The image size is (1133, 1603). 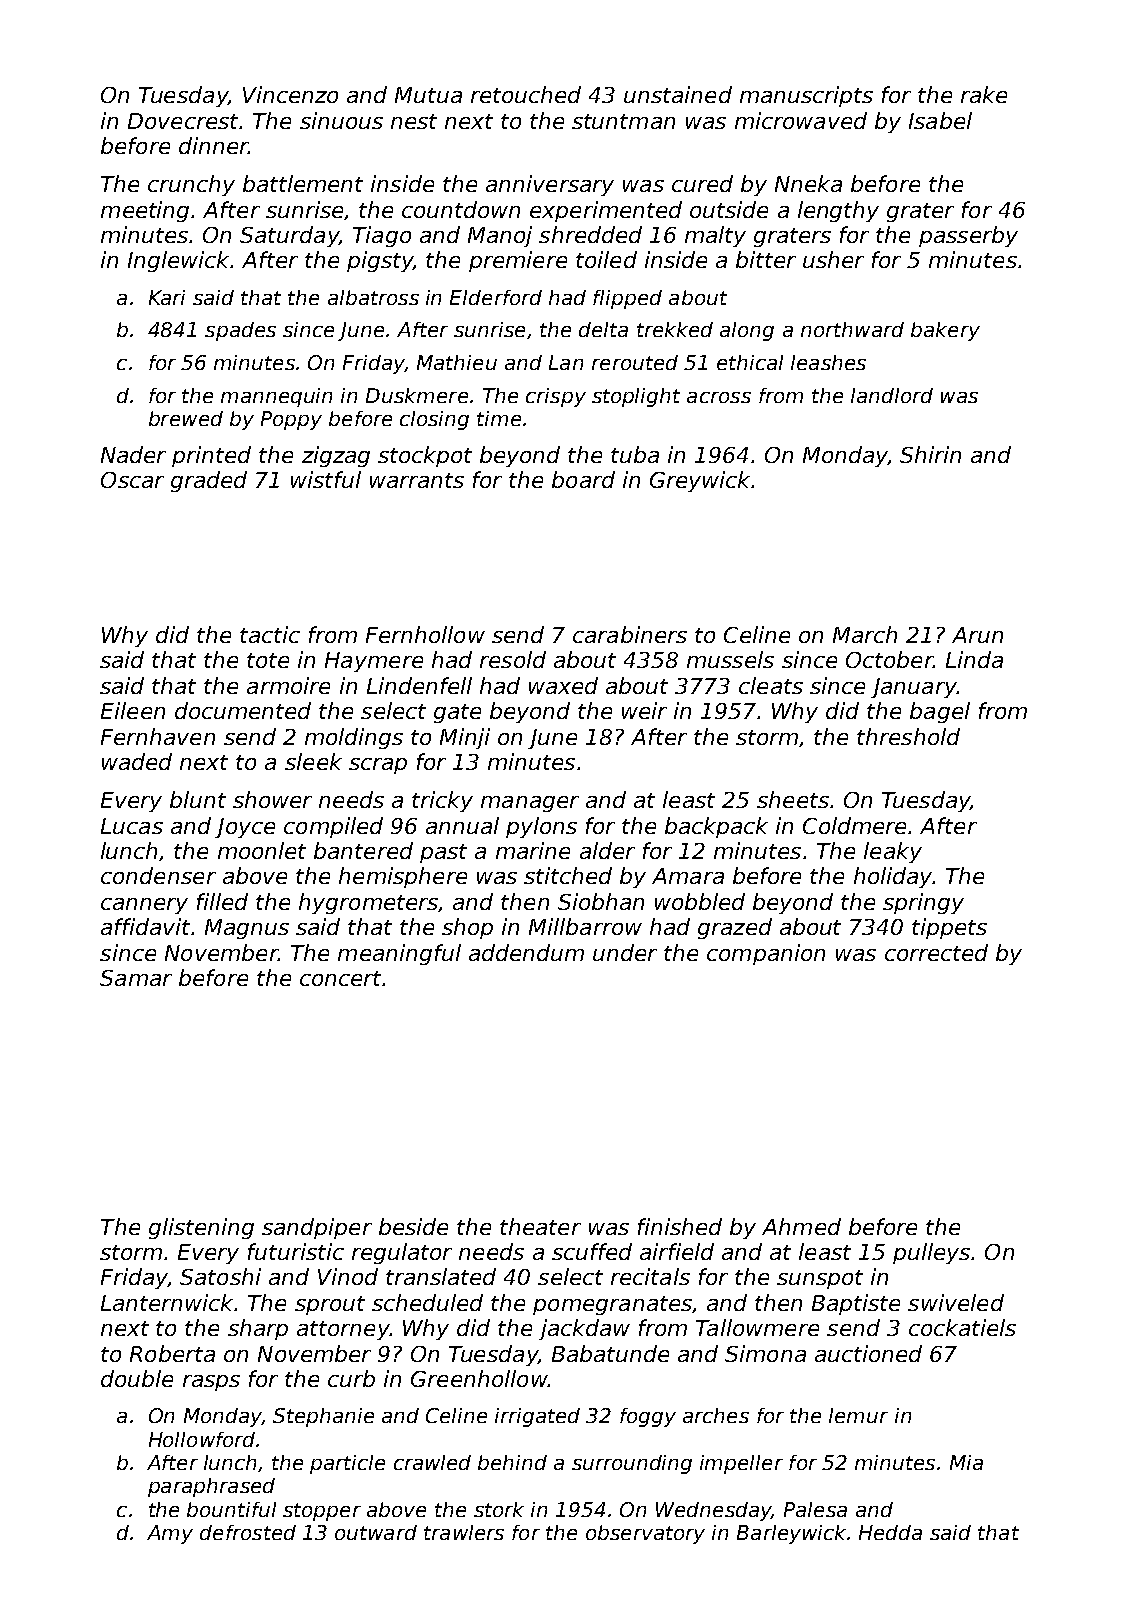 What do you see at coordinates (644, 710) in the screenshot?
I see `weir` at bounding box center [644, 710].
